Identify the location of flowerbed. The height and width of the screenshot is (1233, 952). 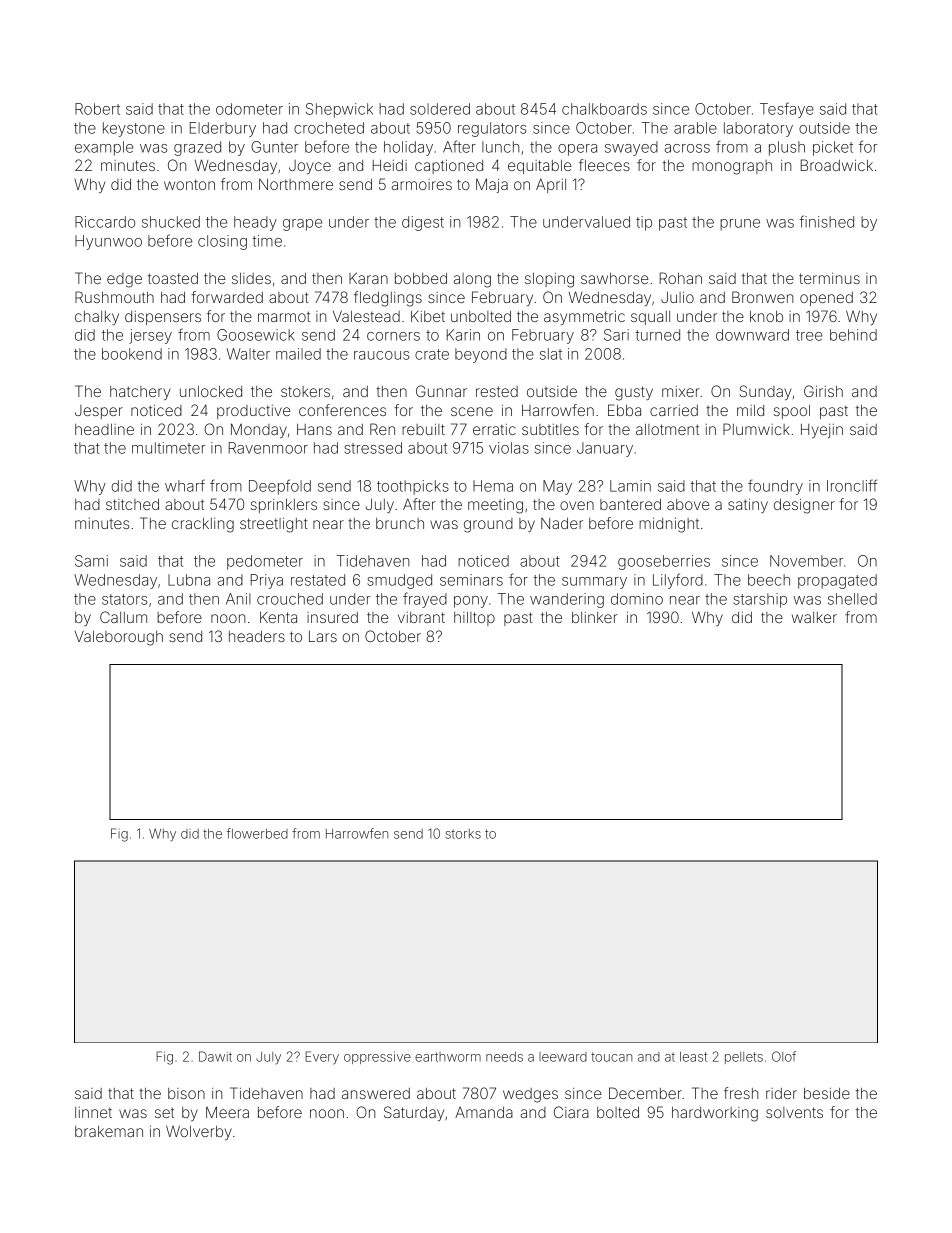
(257, 833).
